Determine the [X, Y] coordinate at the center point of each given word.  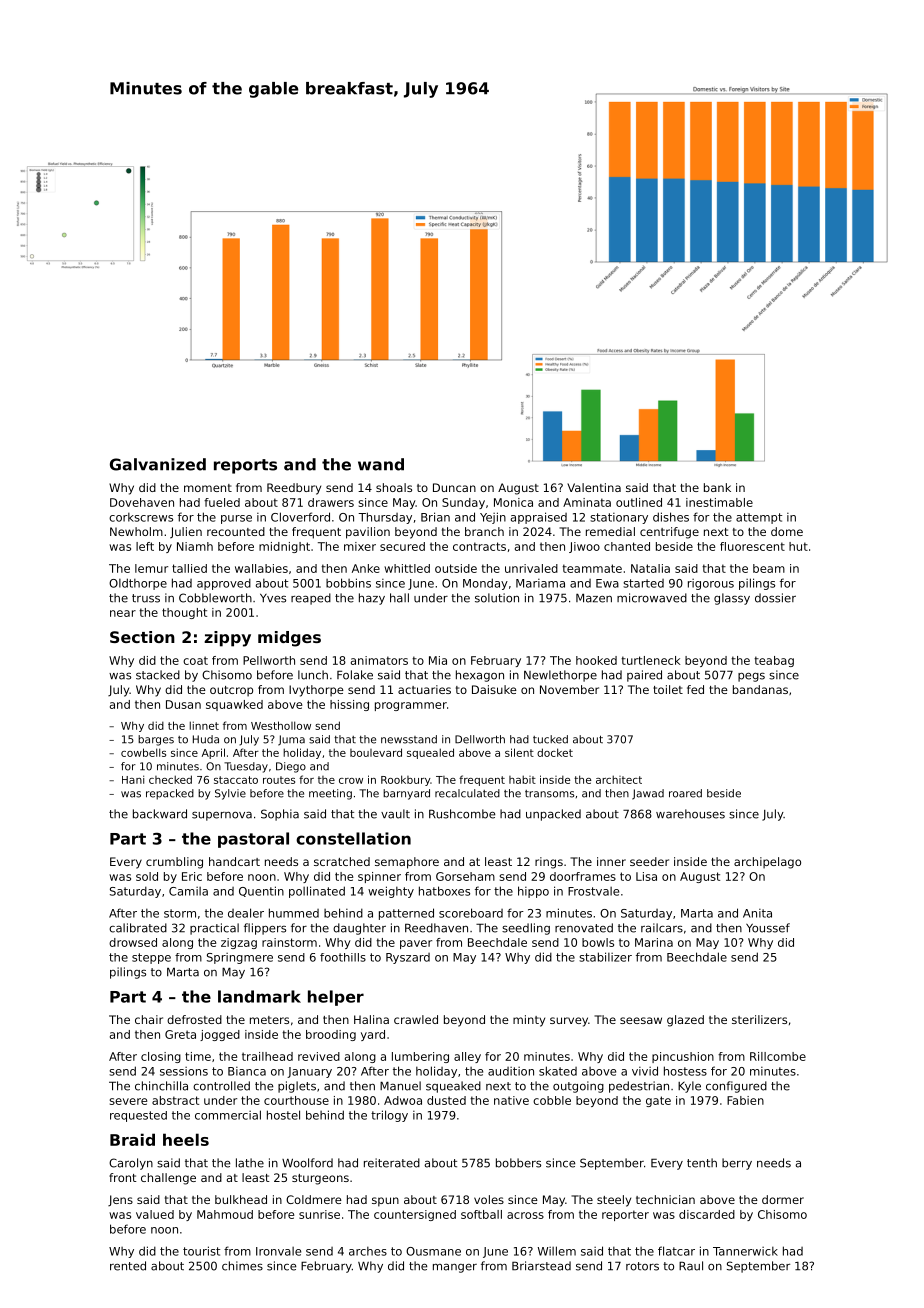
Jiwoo [584, 547]
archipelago [767, 863]
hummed [294, 913]
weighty [391, 892]
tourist [201, 1251]
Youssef [768, 928]
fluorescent [752, 546]
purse [236, 519]
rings [549, 863]
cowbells [143, 752]
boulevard [376, 752]
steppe [151, 958]
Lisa [646, 876]
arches [368, 1251]
